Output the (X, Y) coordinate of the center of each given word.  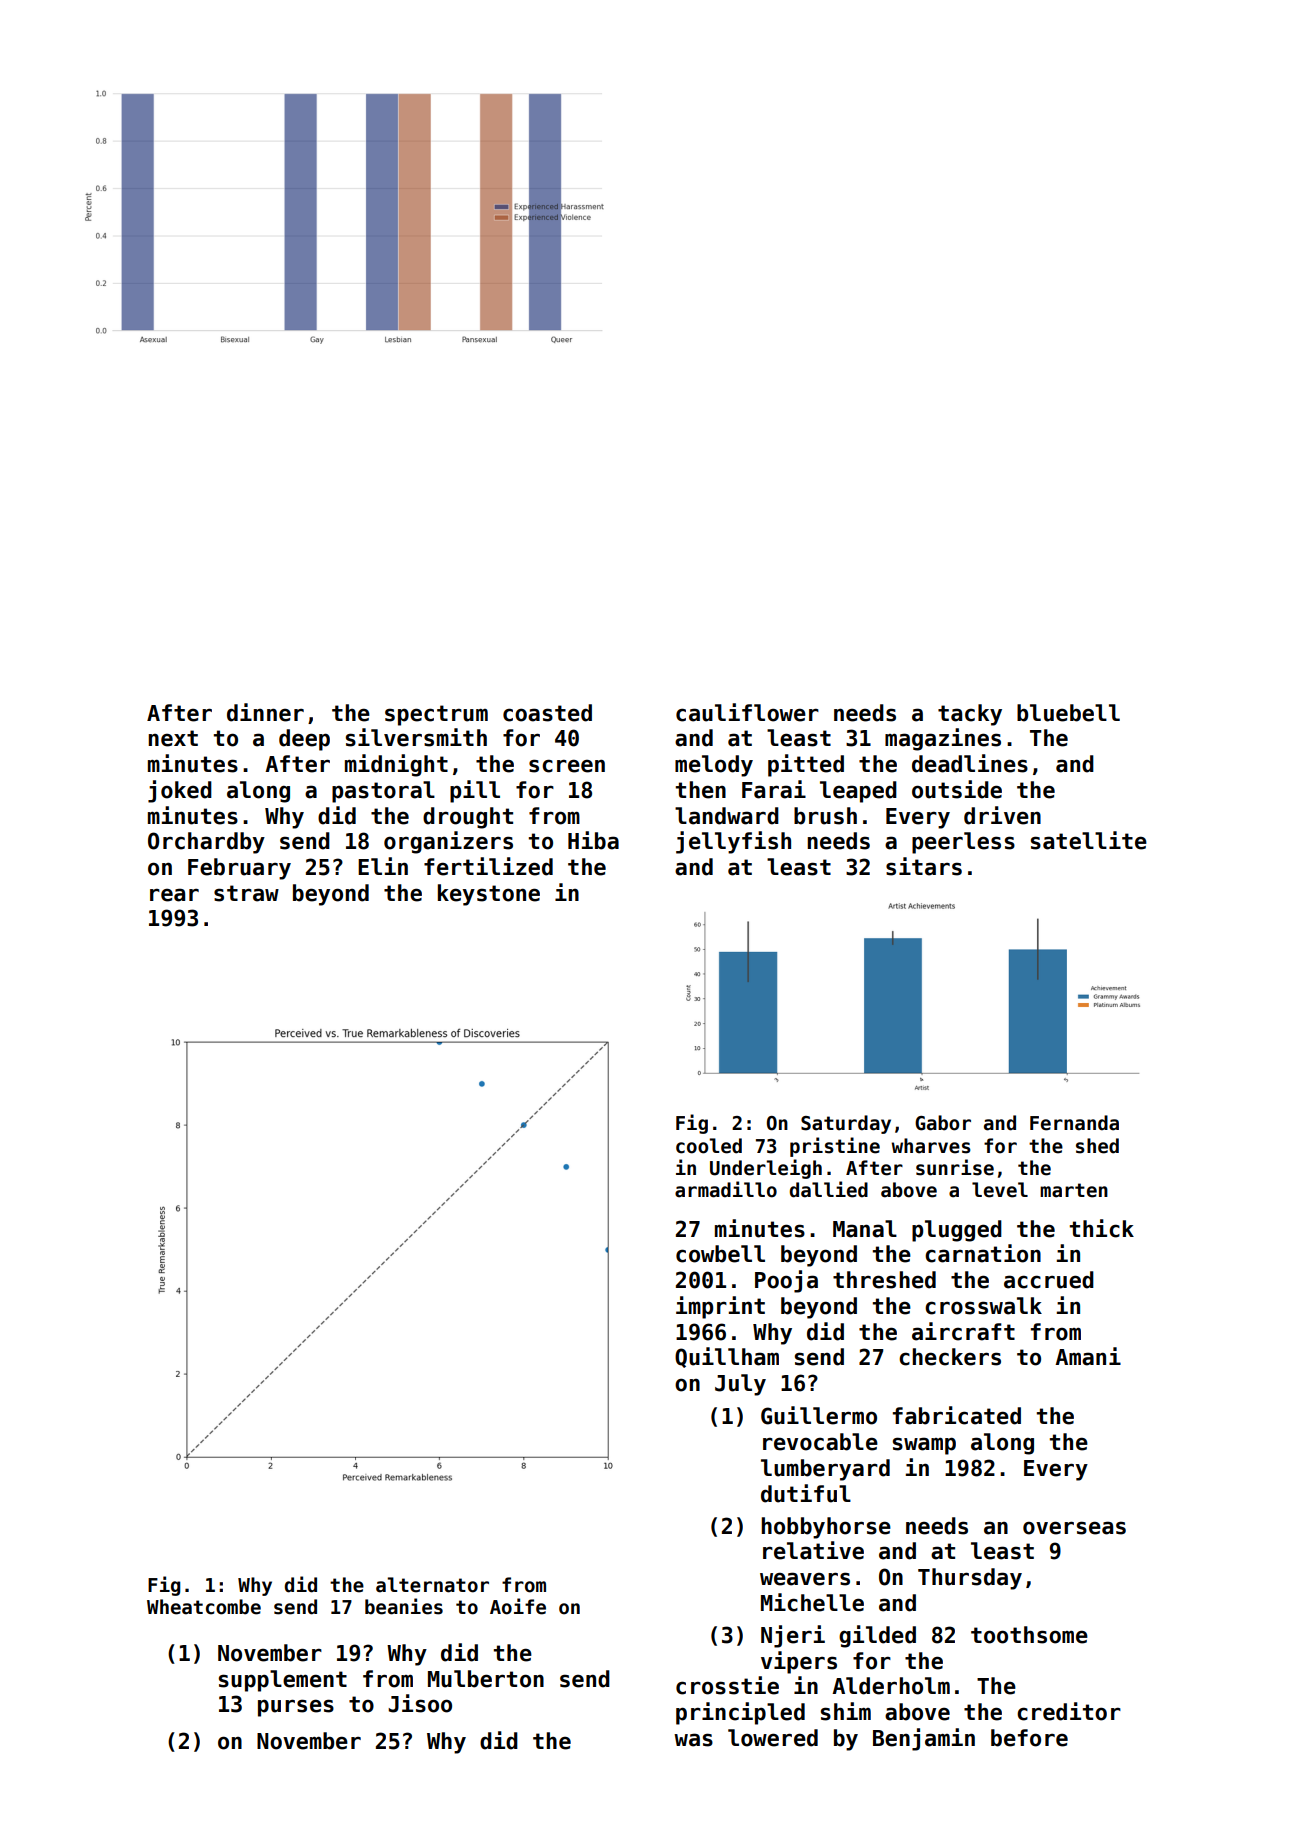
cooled (709, 1146)
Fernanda (1074, 1123)
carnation (983, 1253)
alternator (432, 1585)
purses (296, 1708)
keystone (489, 895)
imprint (720, 1307)
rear (174, 895)
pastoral (383, 792)
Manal (865, 1229)
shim (846, 1711)
